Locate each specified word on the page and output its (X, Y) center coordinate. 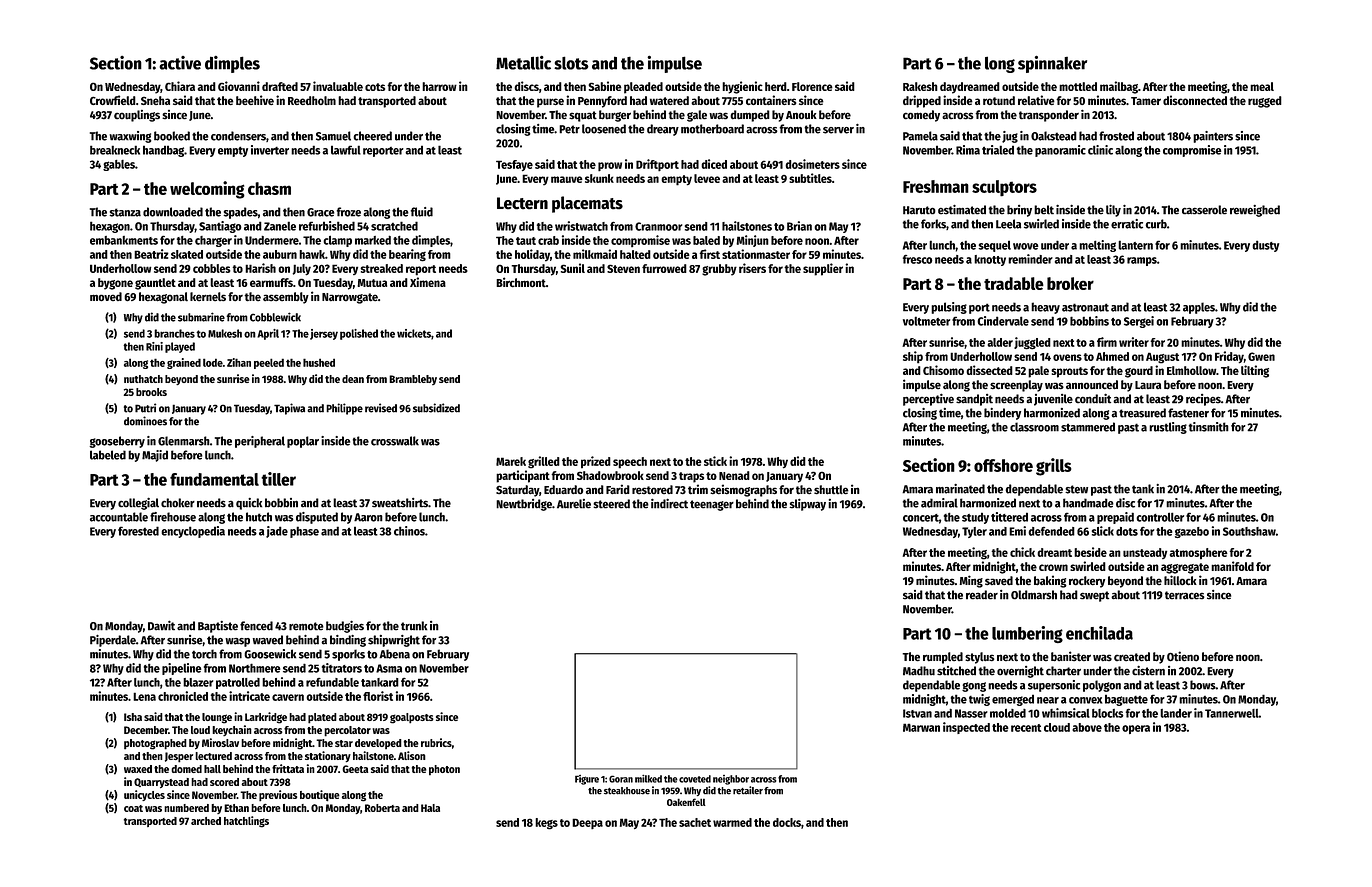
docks (787, 822)
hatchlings (246, 822)
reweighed (1255, 211)
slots (571, 63)
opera (1136, 729)
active (180, 63)
